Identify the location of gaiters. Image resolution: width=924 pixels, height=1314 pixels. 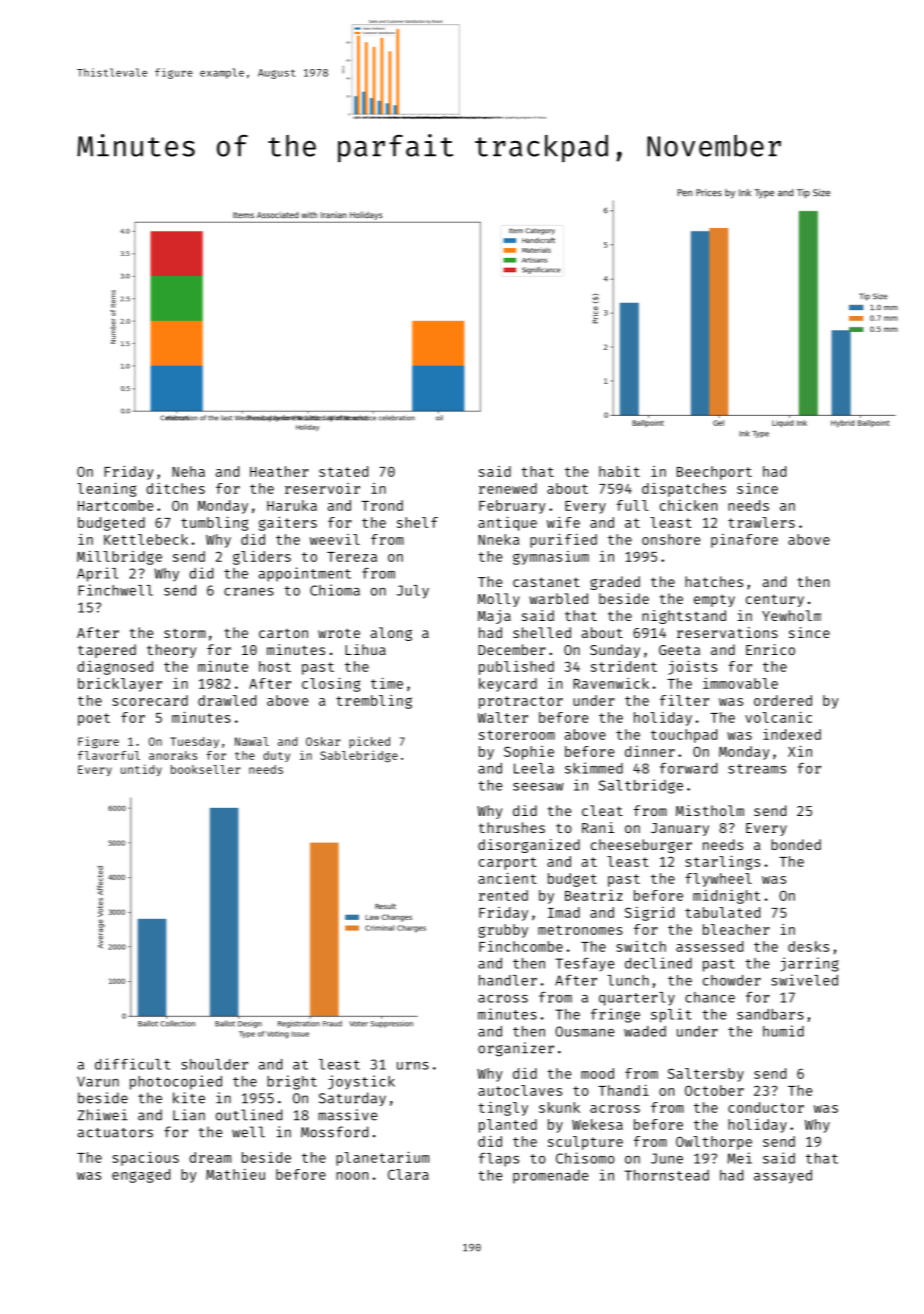
(288, 523).
